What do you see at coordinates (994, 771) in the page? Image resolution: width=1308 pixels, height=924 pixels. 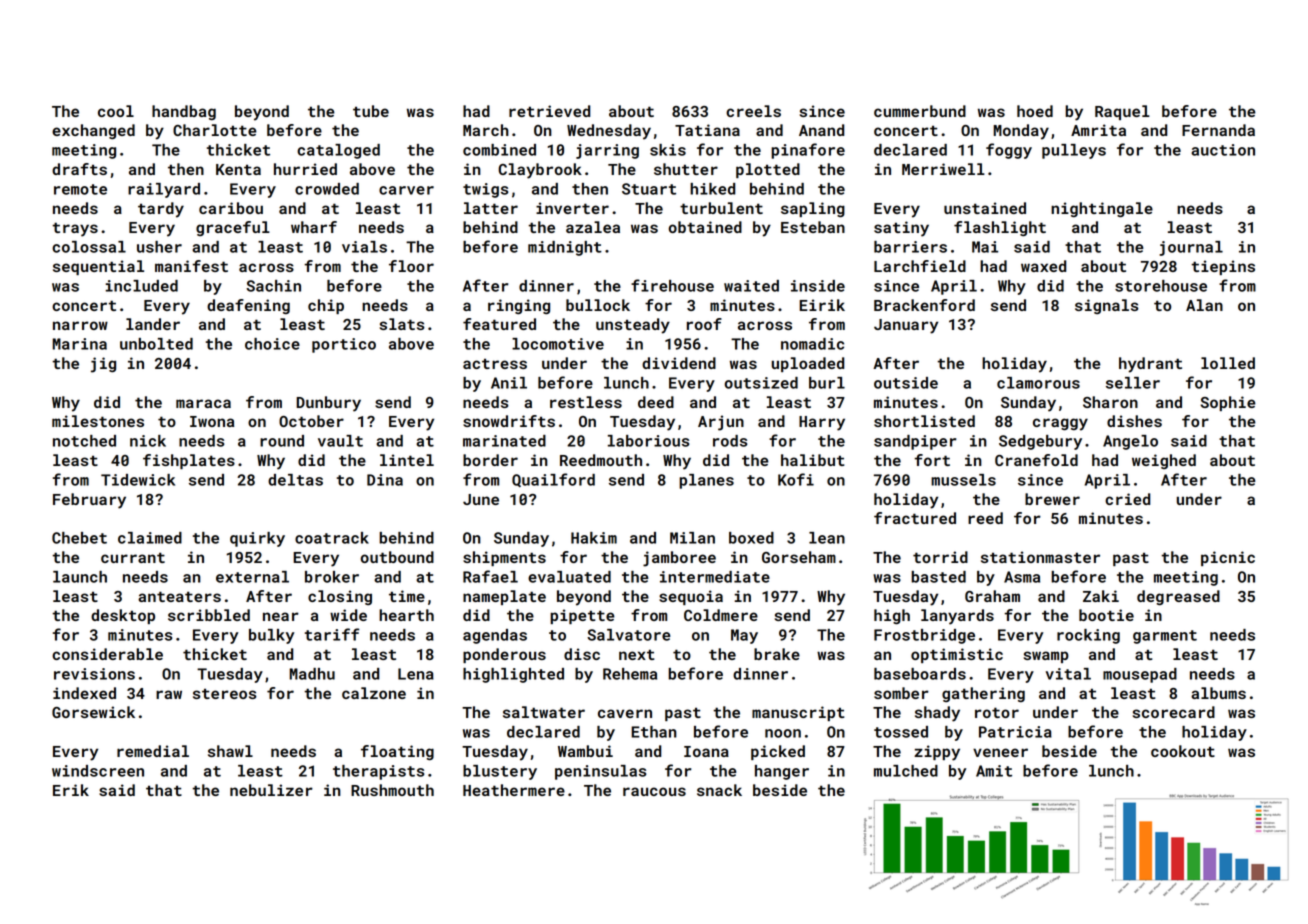 I see `Amit` at bounding box center [994, 771].
